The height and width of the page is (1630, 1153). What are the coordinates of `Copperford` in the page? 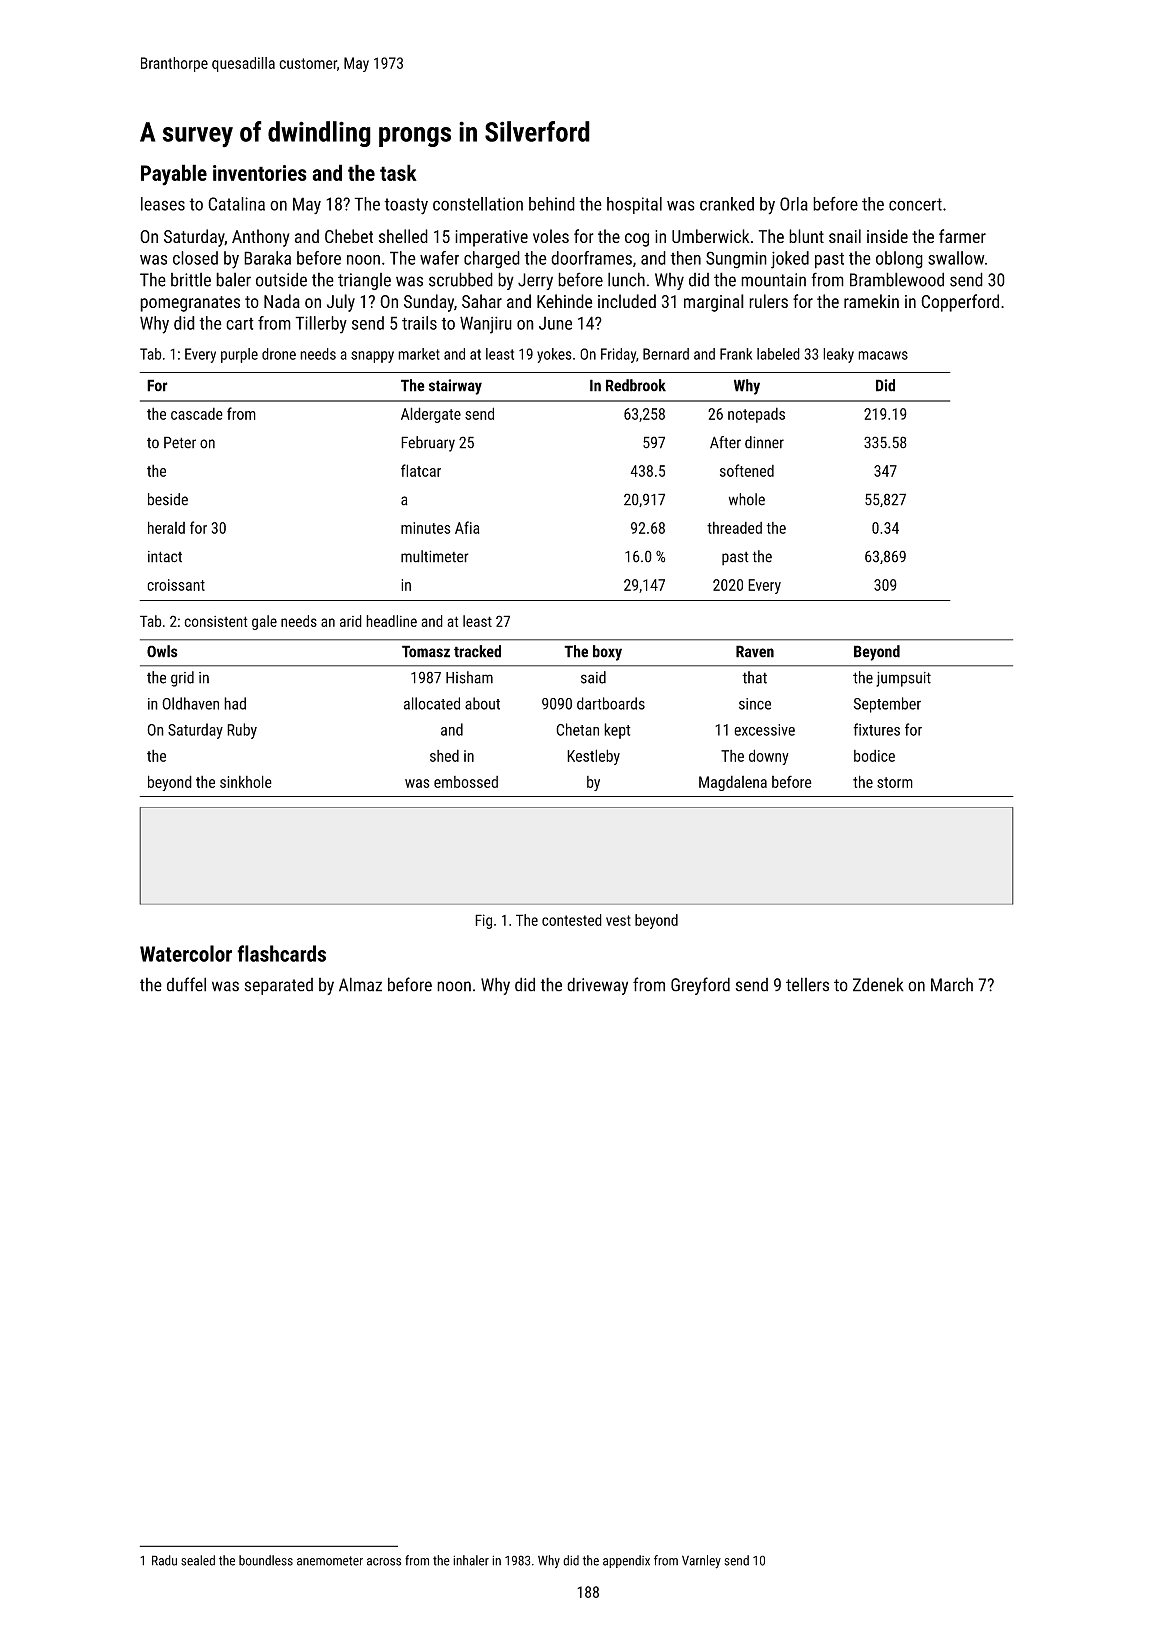 It's located at (960, 303).
